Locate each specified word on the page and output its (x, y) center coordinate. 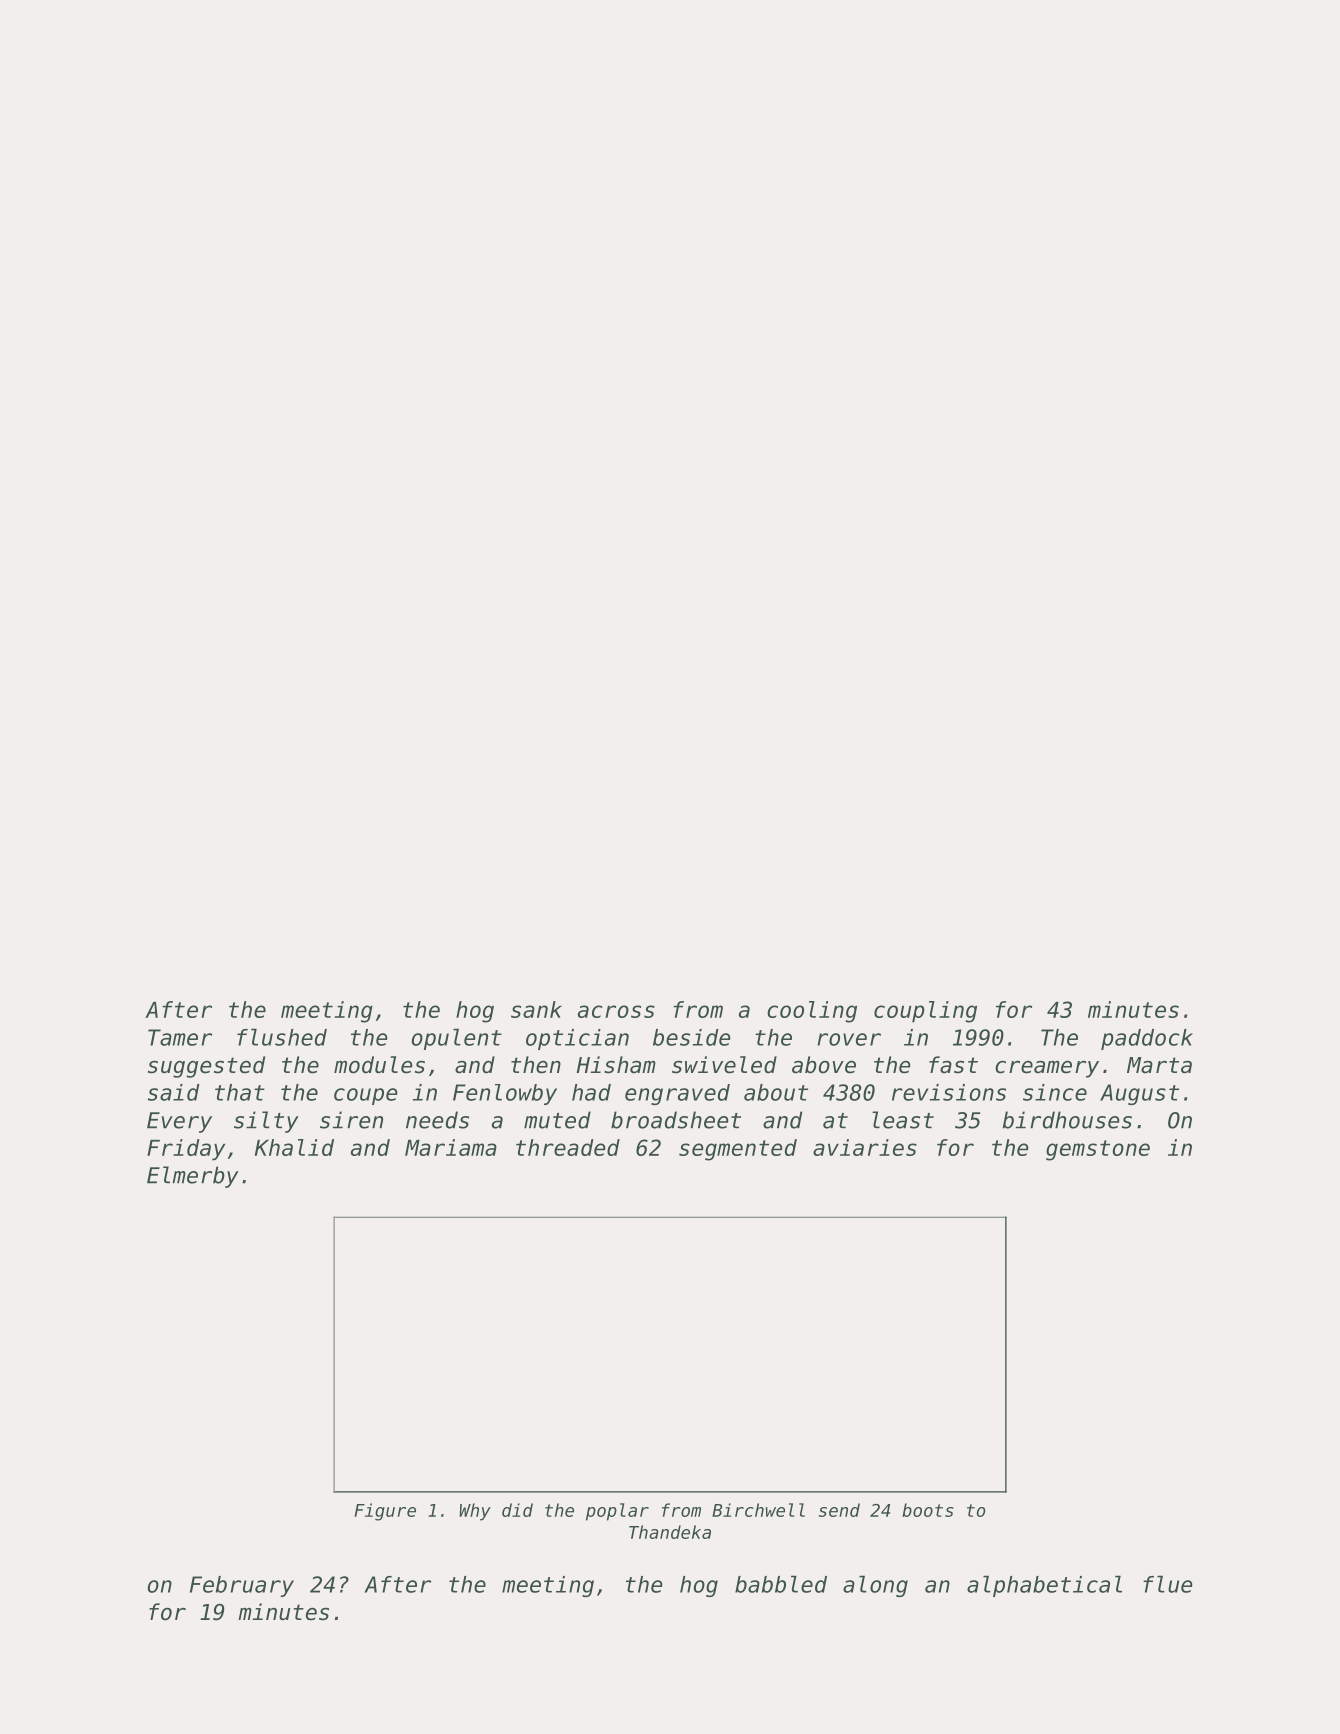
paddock (1147, 1039)
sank (536, 1009)
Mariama (451, 1147)
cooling (812, 1012)
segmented (738, 1150)
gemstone (1098, 1150)
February (242, 1586)
